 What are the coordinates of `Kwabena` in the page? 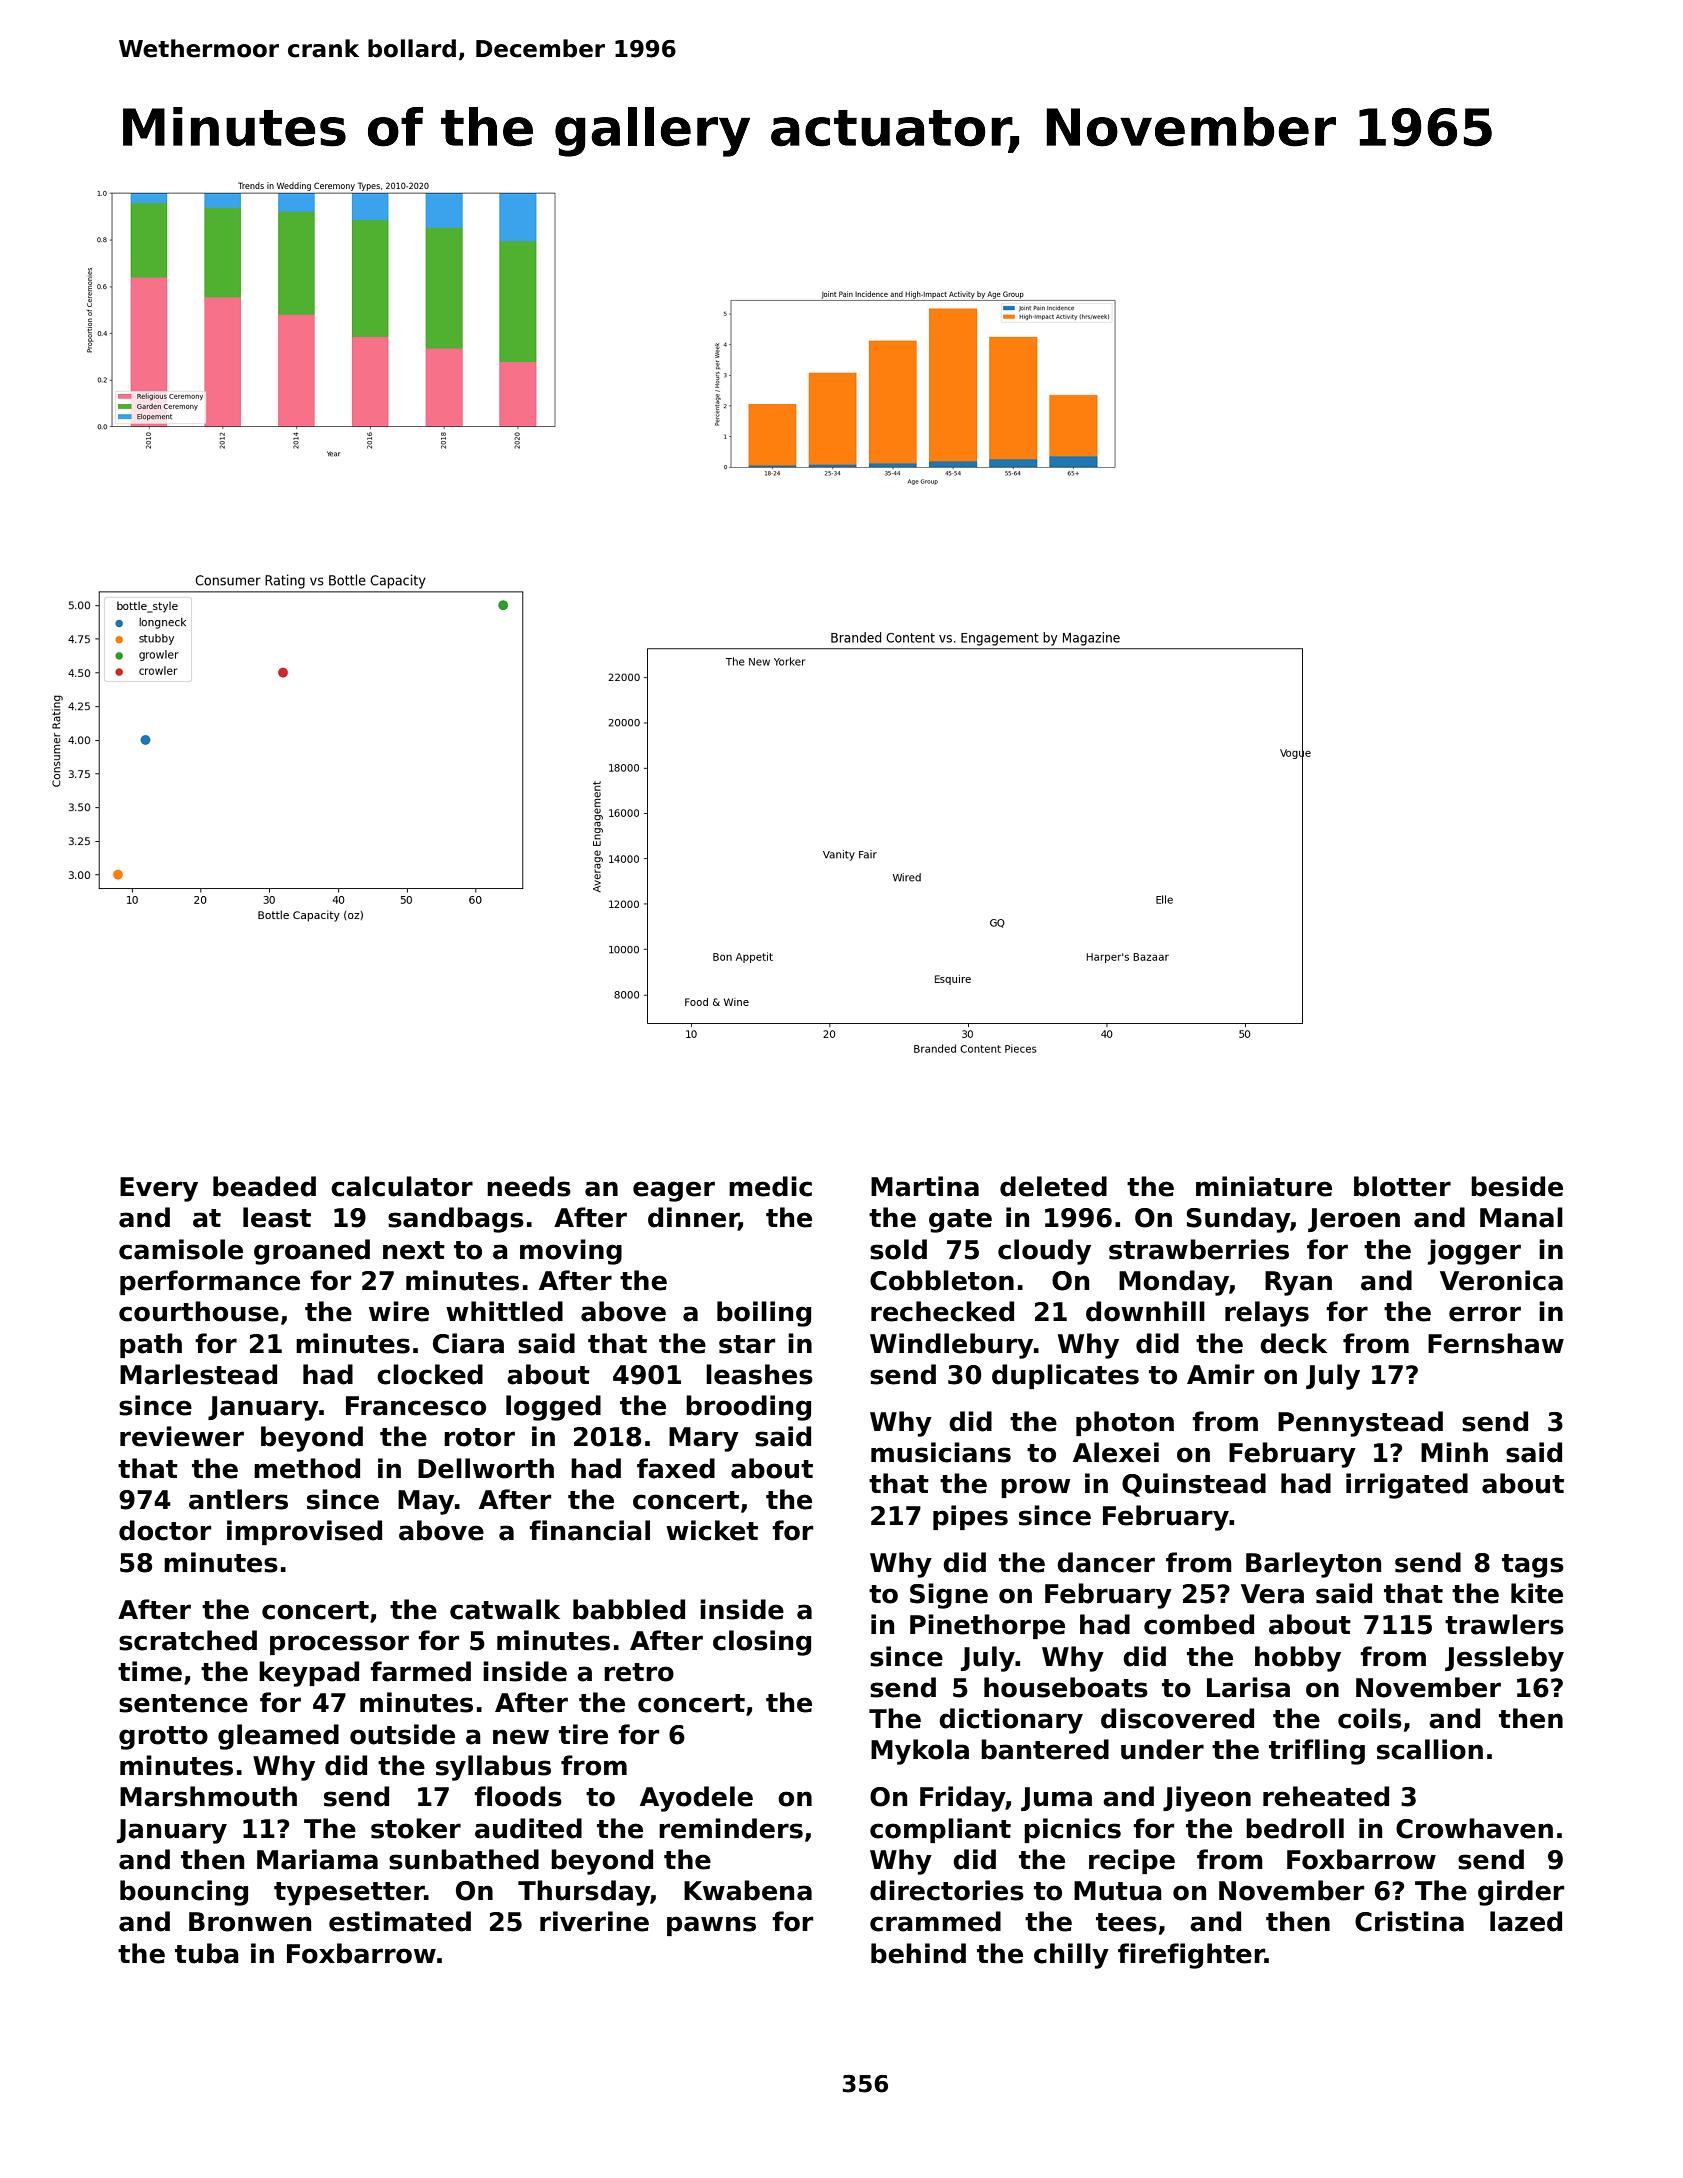 It's located at (748, 1890).
